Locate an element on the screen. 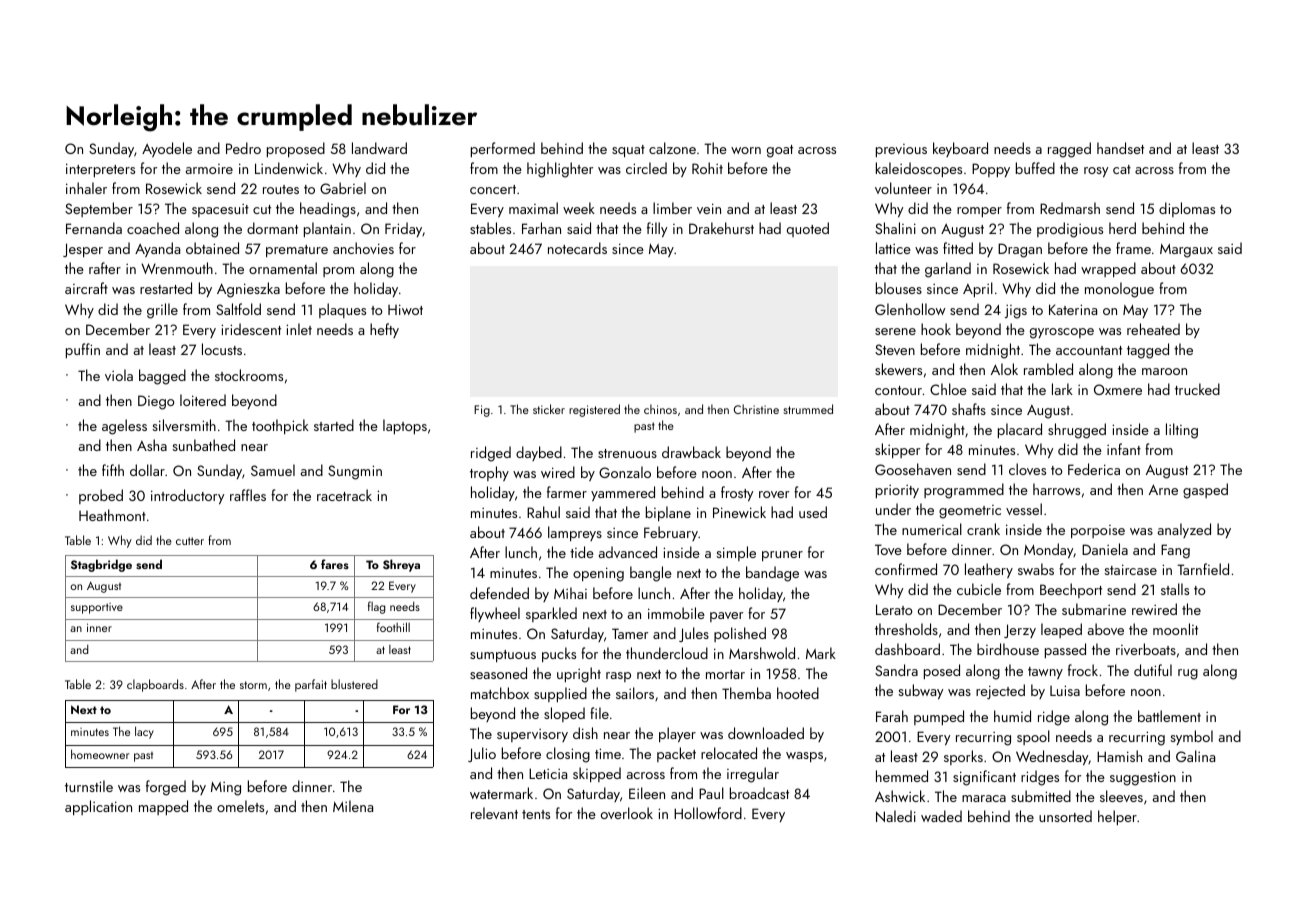 The height and width of the screenshot is (924, 1308). moonlit is located at coordinates (1175, 629).
